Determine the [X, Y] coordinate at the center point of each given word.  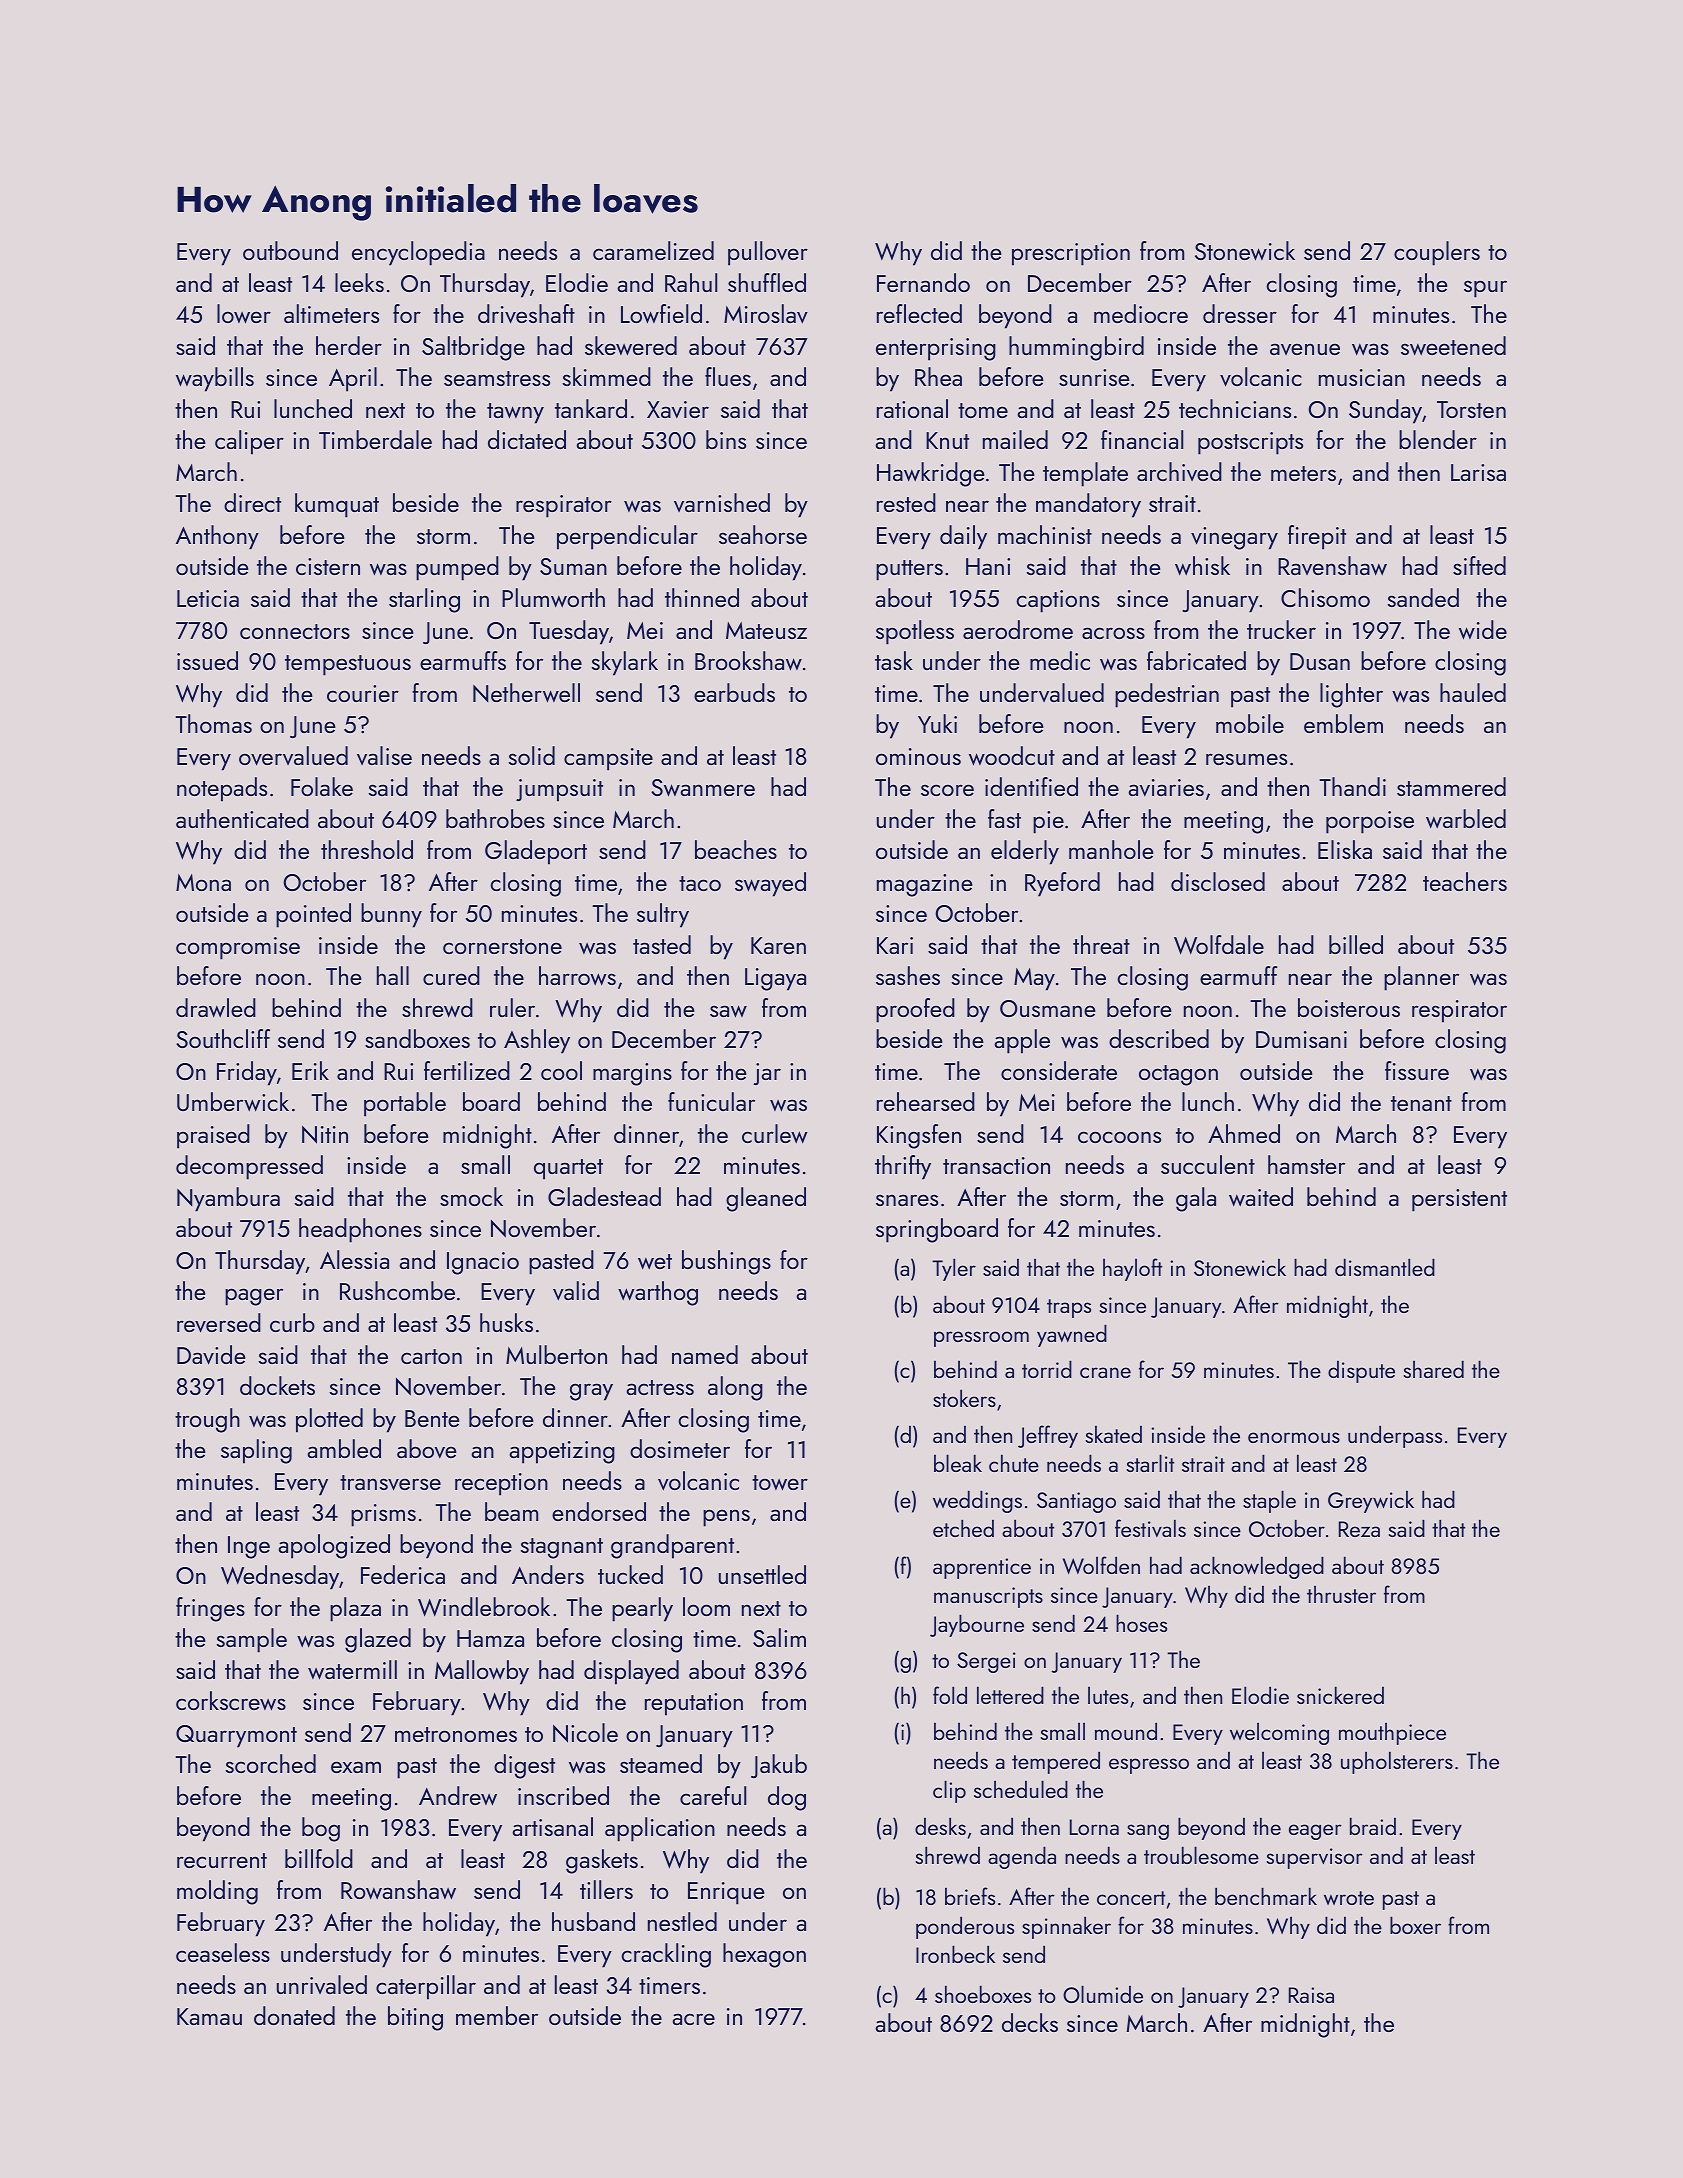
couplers [1437, 253]
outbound [290, 250]
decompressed [249, 1167]
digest [524, 1766]
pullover [768, 253]
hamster [1306, 1164]
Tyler [954, 1269]
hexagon [764, 1955]
